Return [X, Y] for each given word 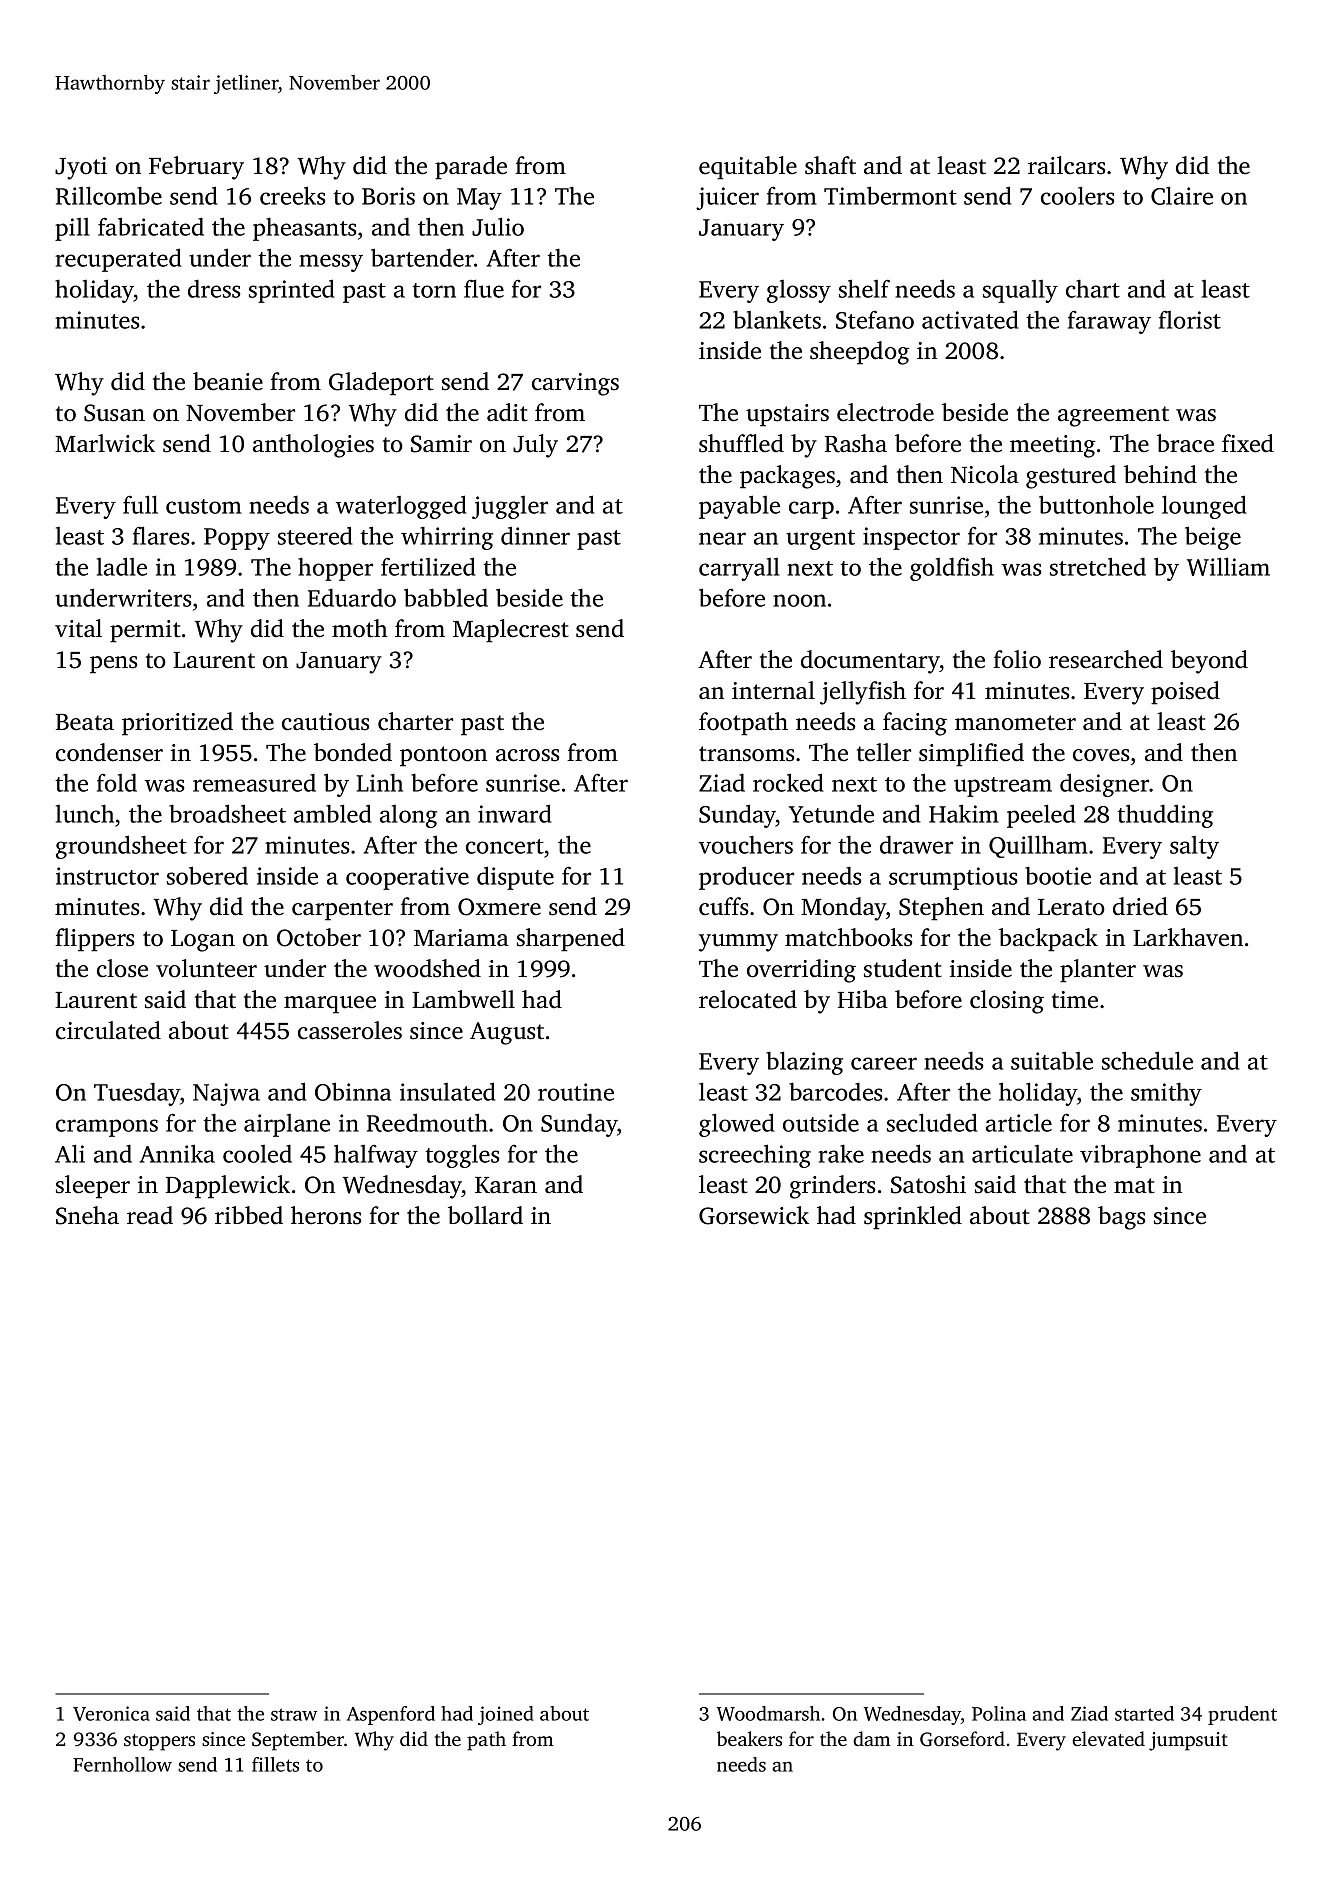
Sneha [87, 1215]
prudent [1242, 1715]
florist [1190, 319]
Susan [114, 413]
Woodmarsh [768, 1713]
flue [484, 288]
